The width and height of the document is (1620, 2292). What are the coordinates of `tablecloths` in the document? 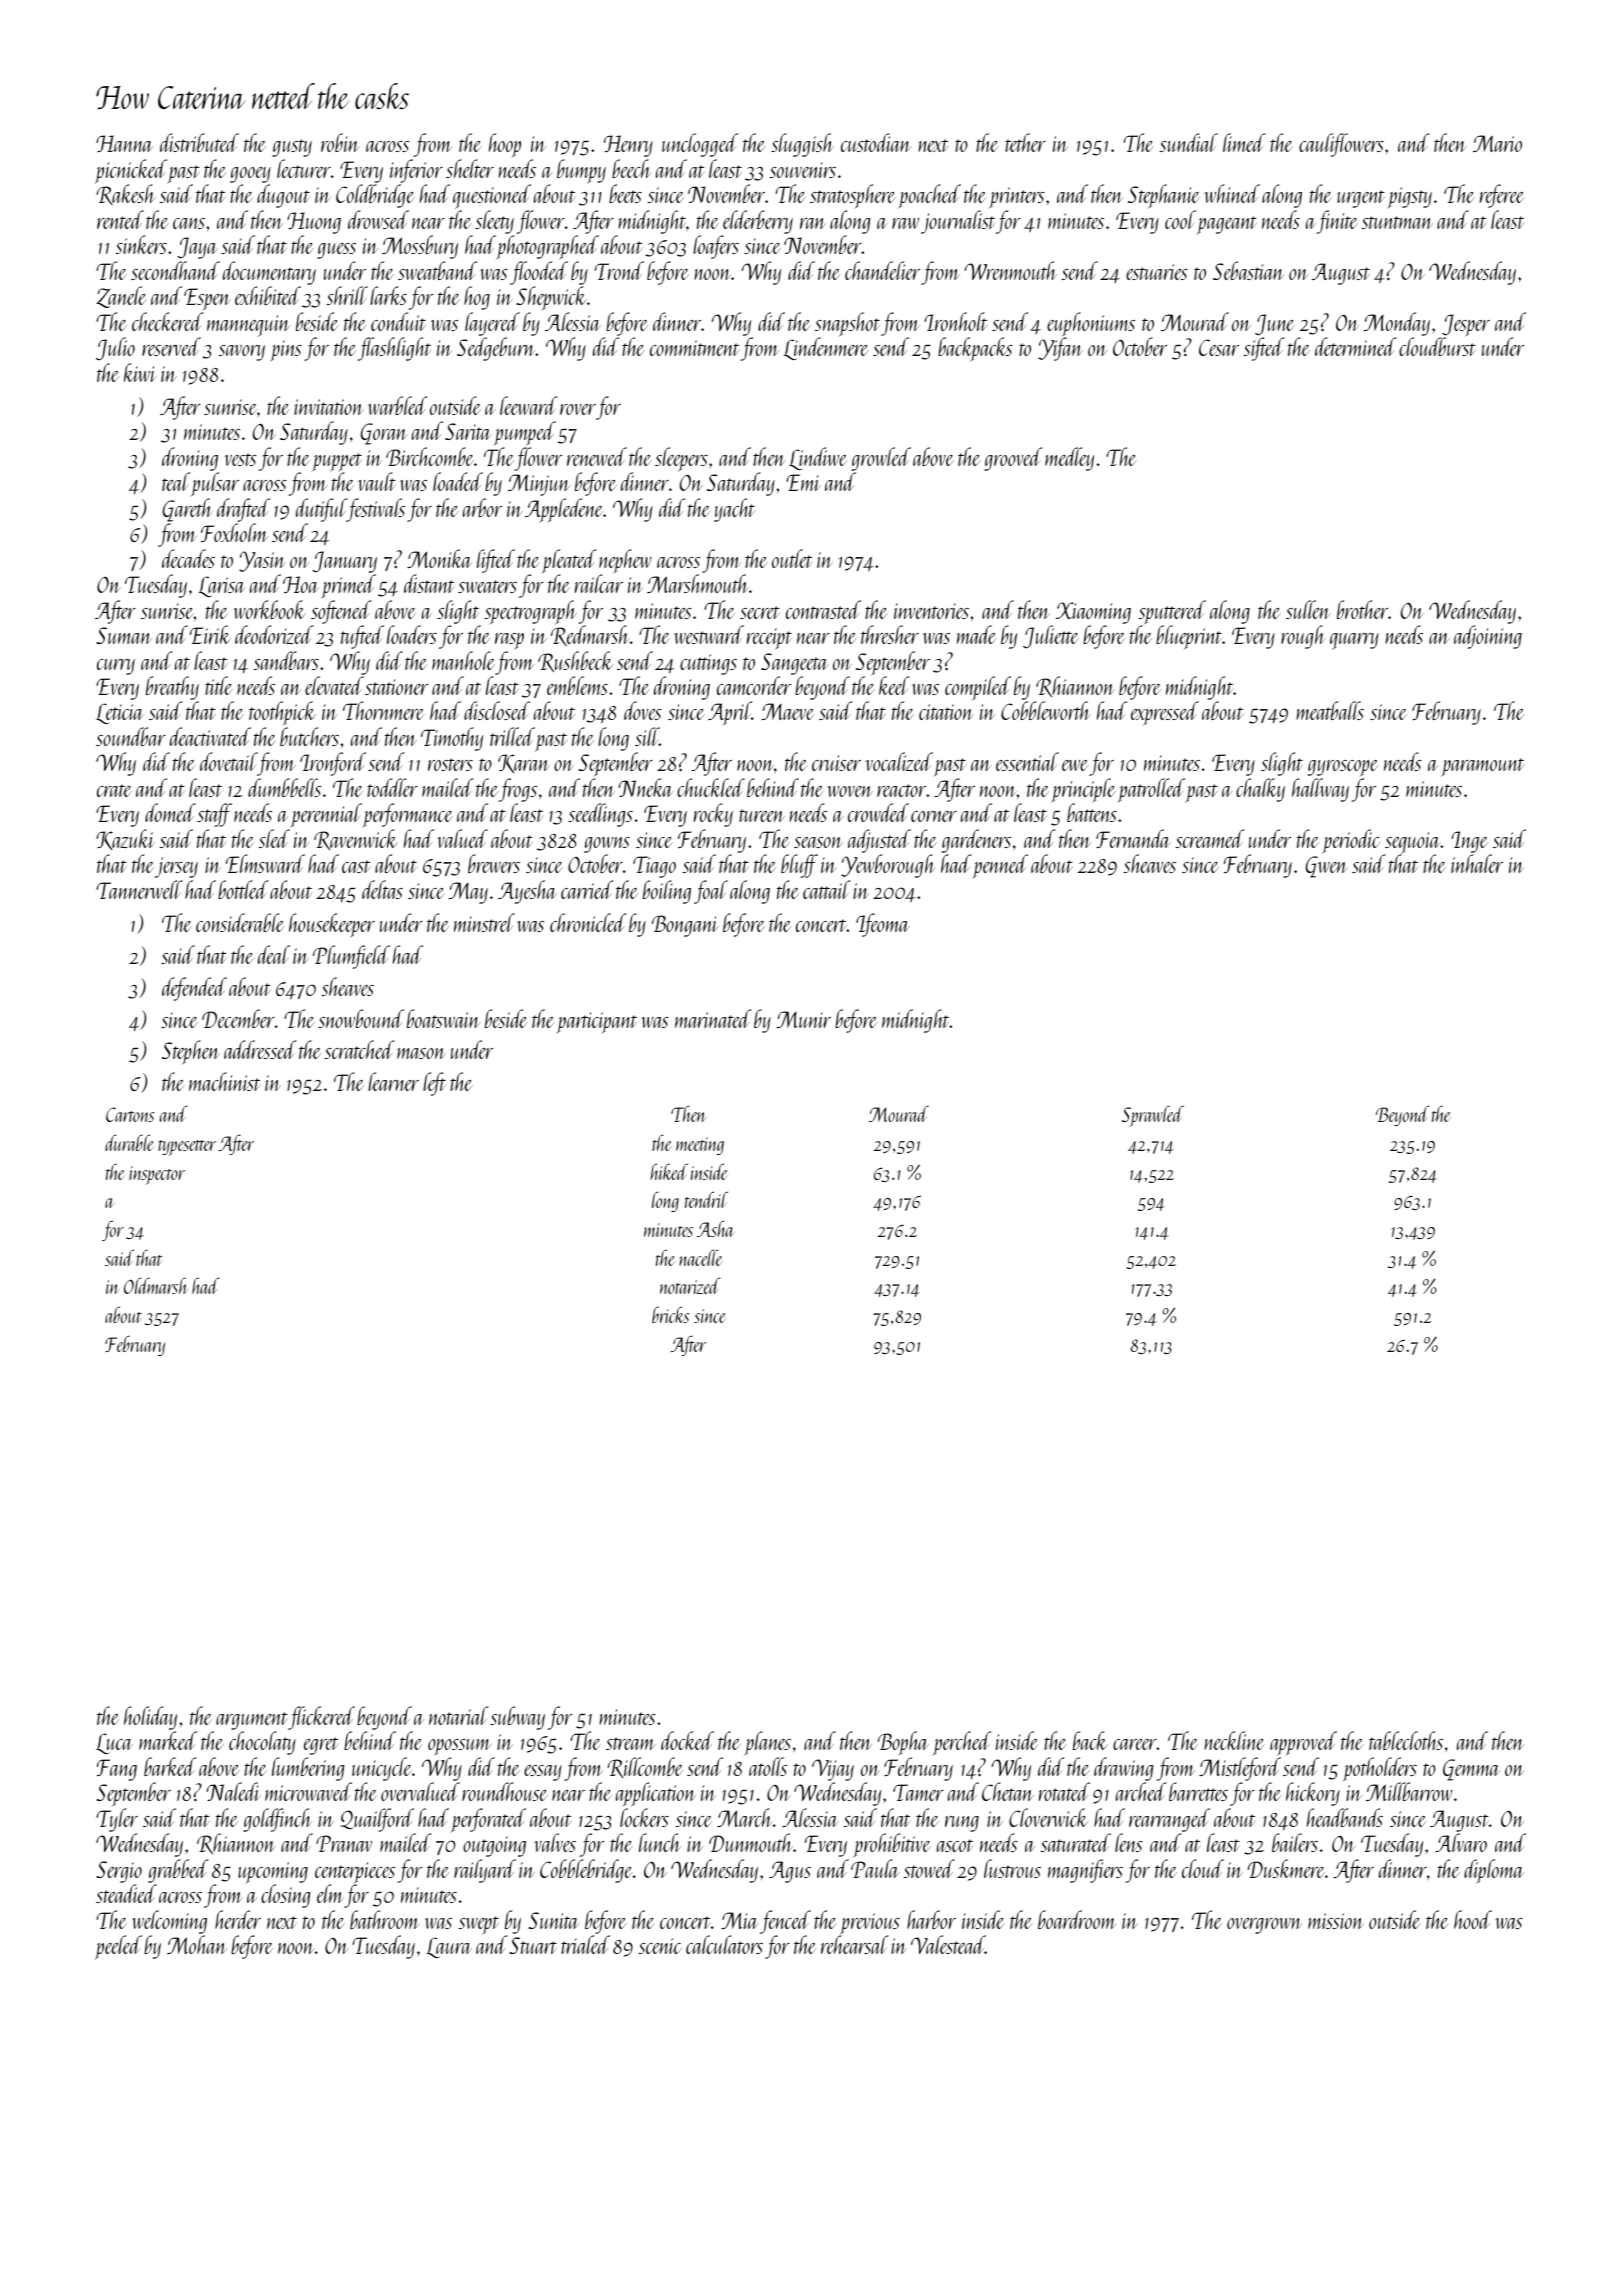 It's located at (1406, 1740).
